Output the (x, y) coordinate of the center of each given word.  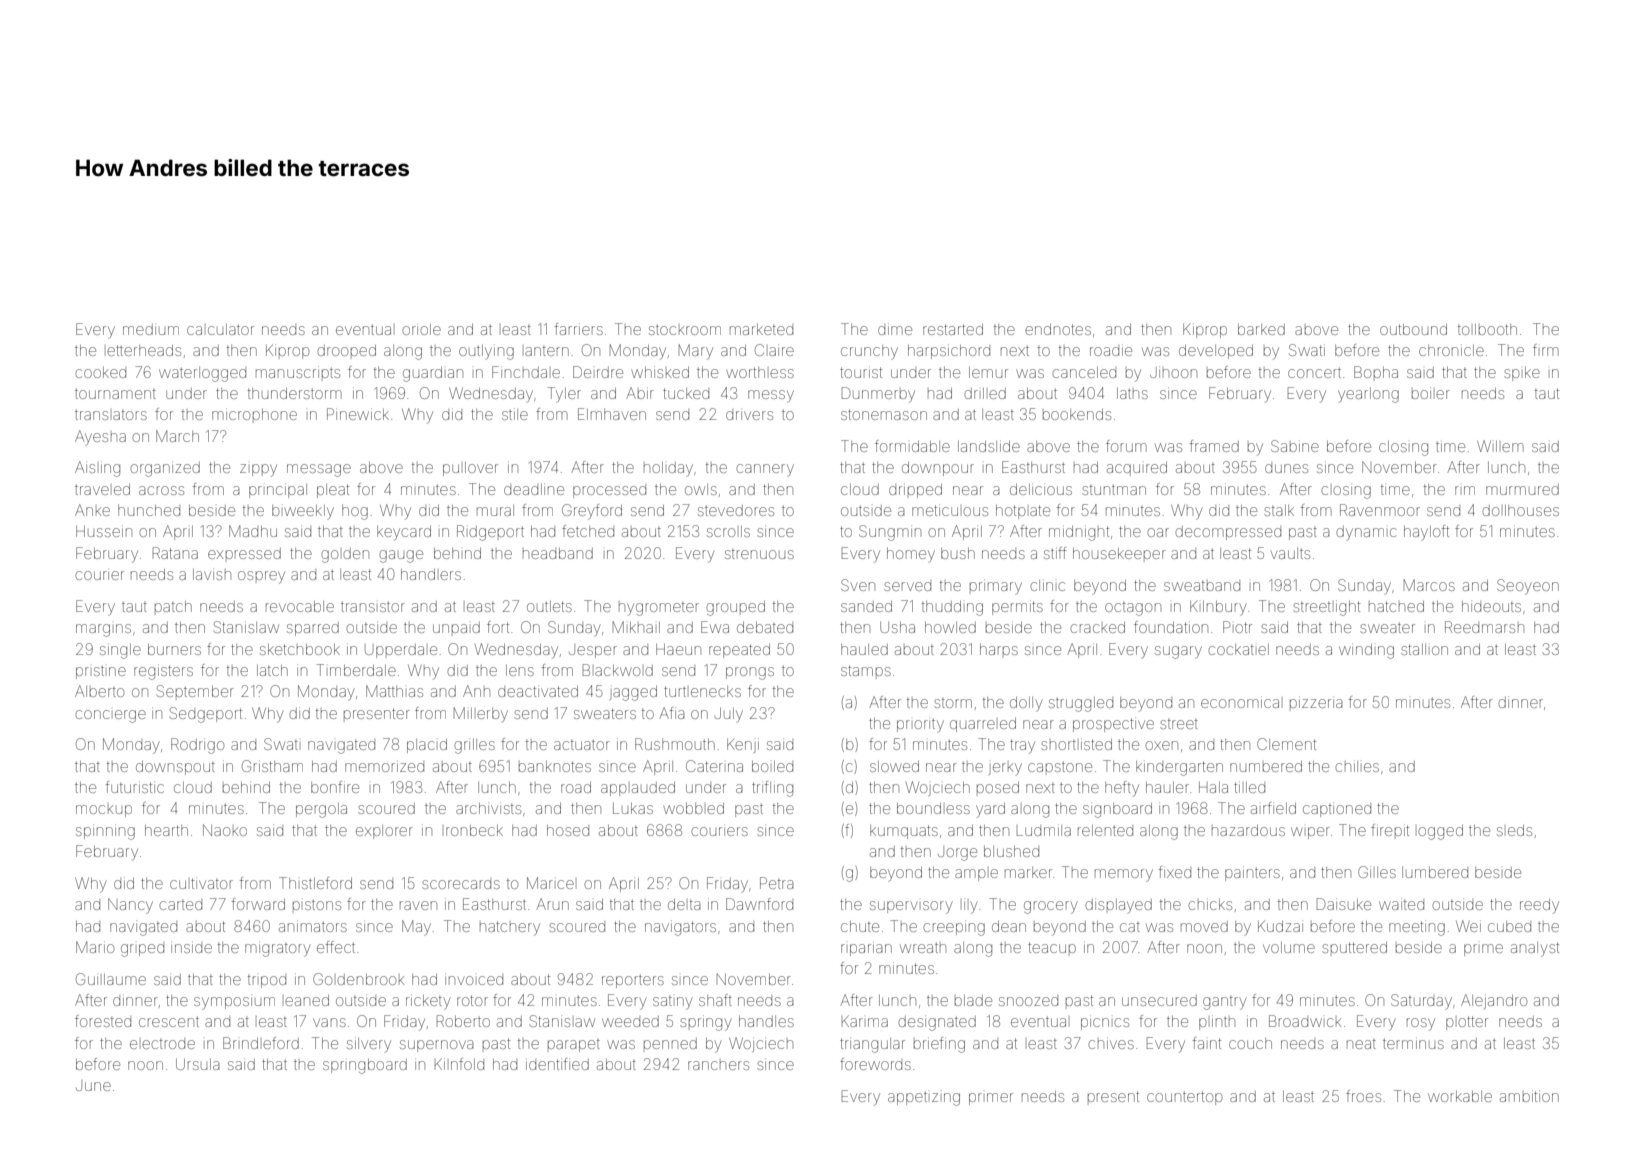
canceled (1084, 372)
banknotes (555, 766)
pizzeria (1316, 703)
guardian (433, 374)
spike (1522, 374)
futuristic (135, 787)
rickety (428, 1002)
